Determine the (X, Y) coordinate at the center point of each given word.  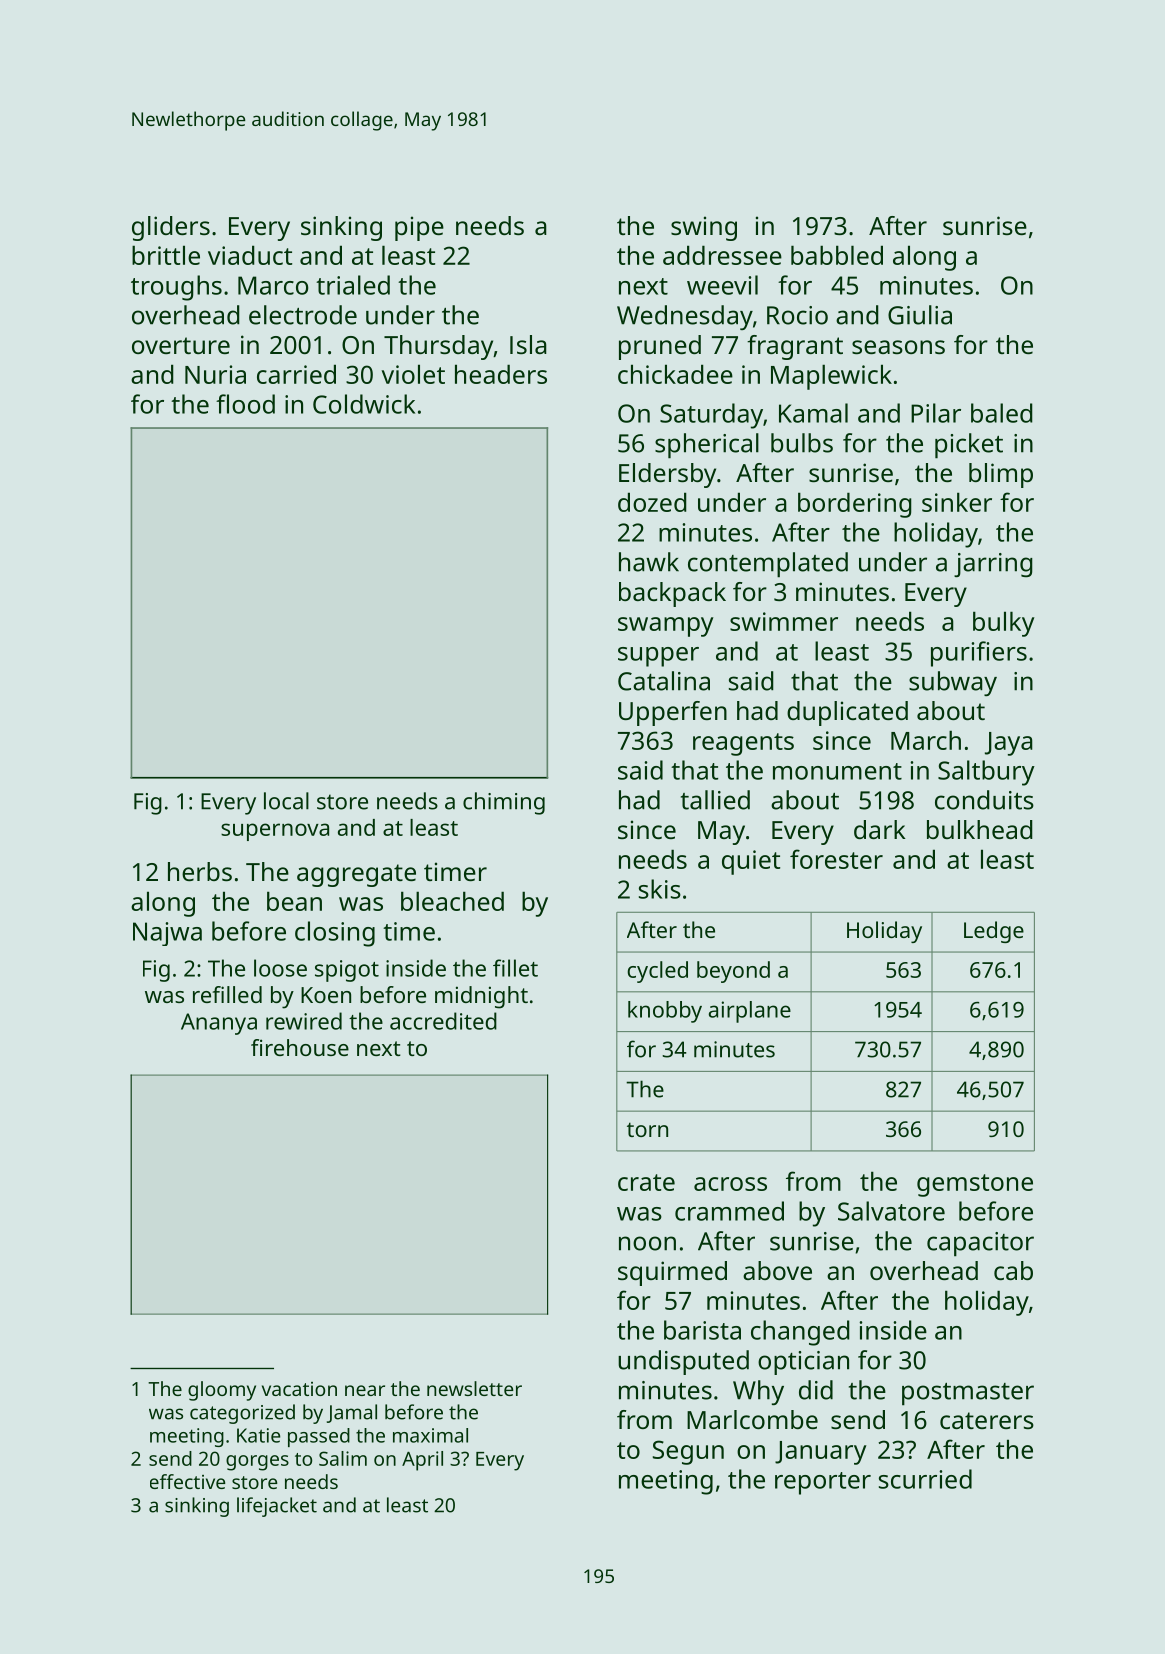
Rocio (797, 315)
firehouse (300, 1047)
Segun (688, 1452)
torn (647, 1130)
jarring (993, 565)
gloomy (222, 1391)
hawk (649, 562)
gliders (171, 228)
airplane (750, 1012)
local (286, 801)
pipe (419, 228)
